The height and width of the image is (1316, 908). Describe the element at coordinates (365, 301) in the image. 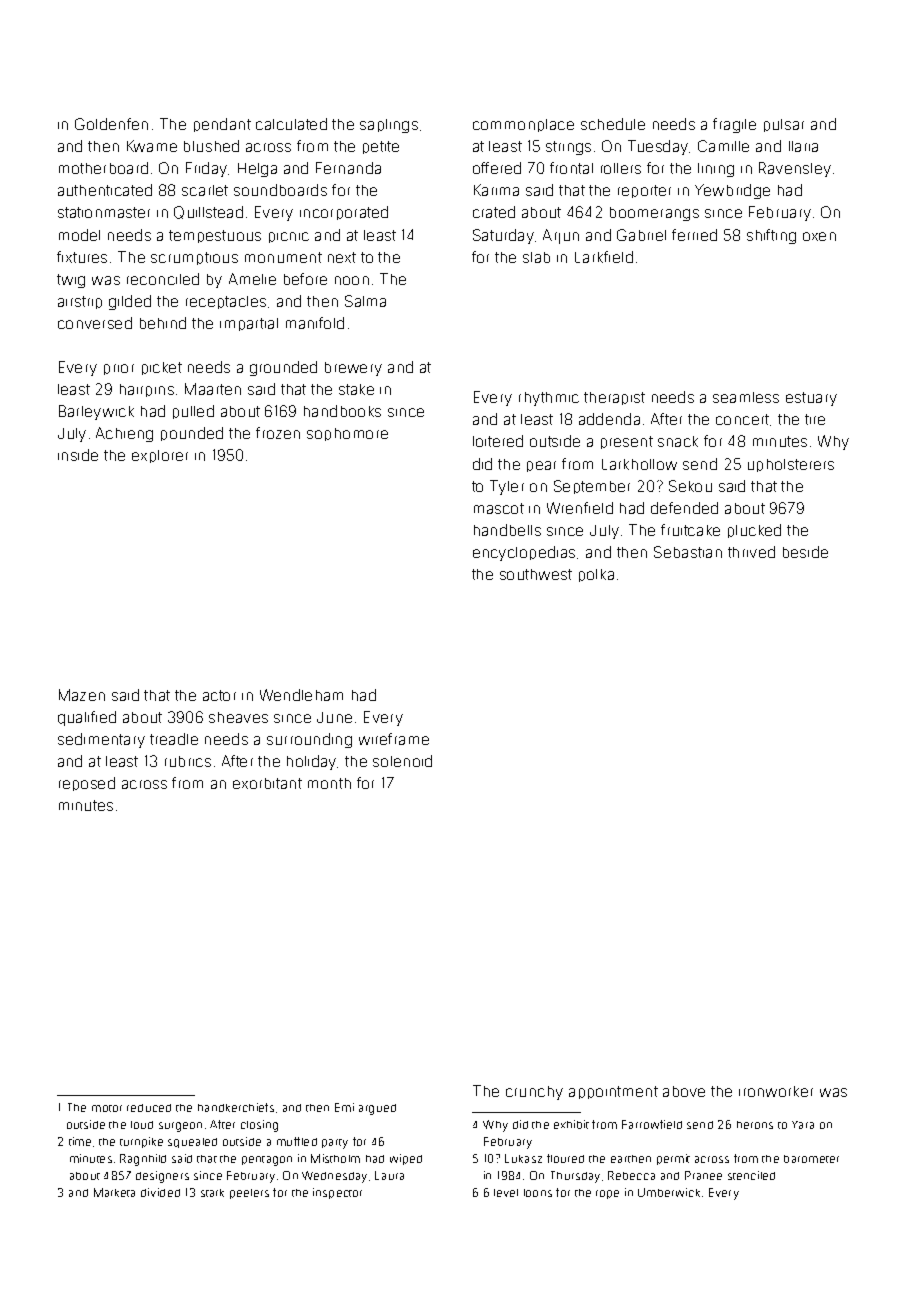

I see `Salma` at that location.
